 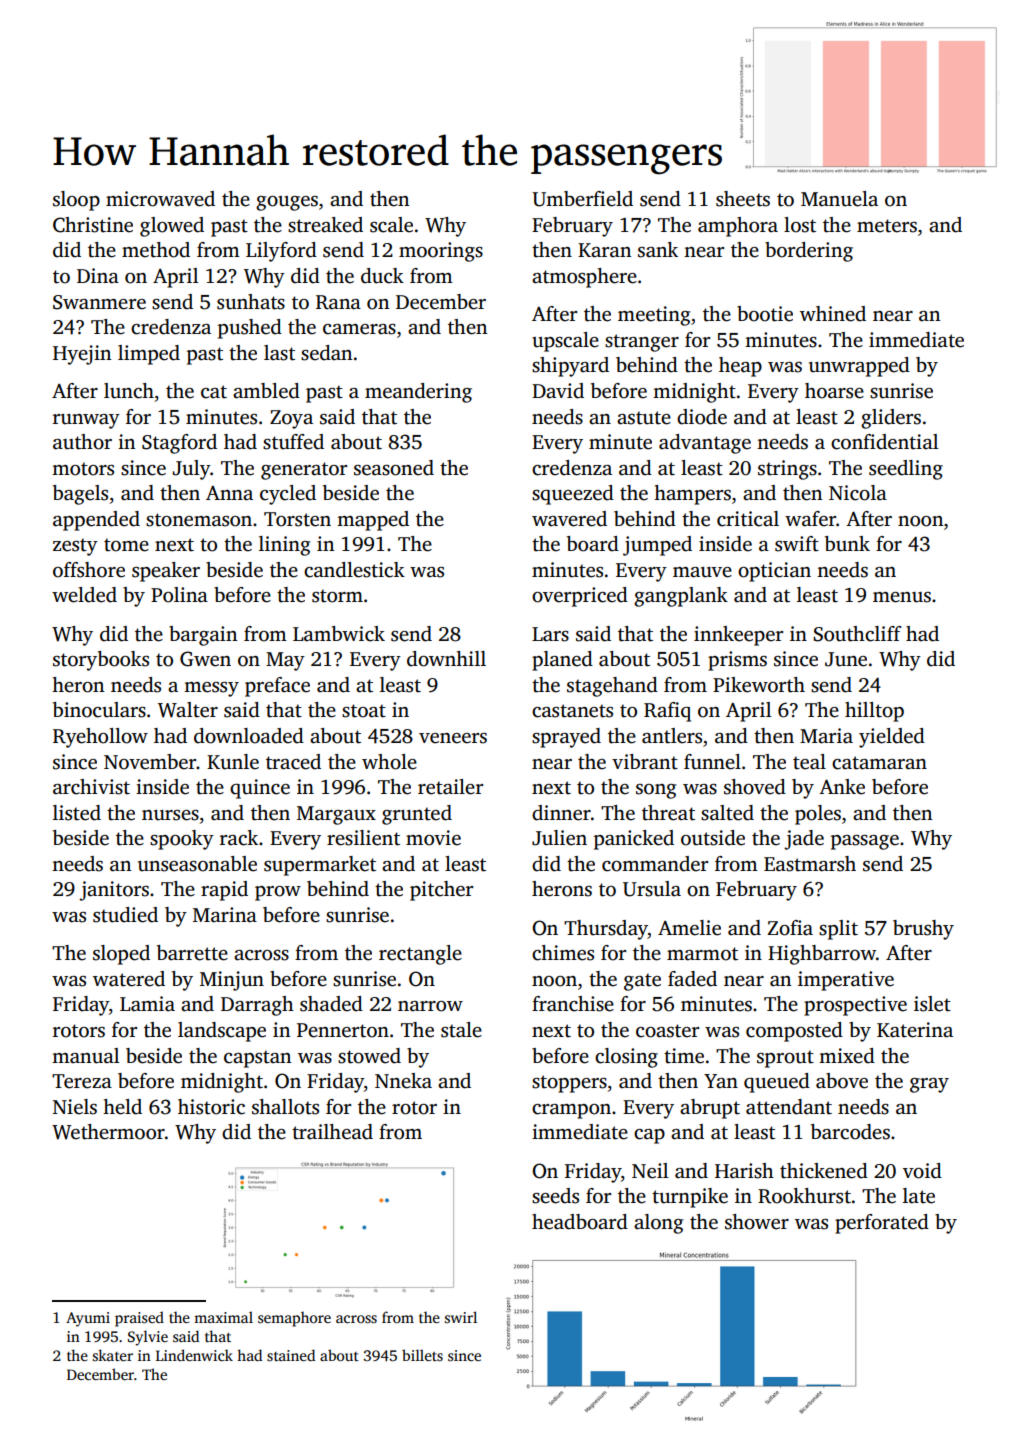 I want to click on perforated, so click(x=882, y=1224).
